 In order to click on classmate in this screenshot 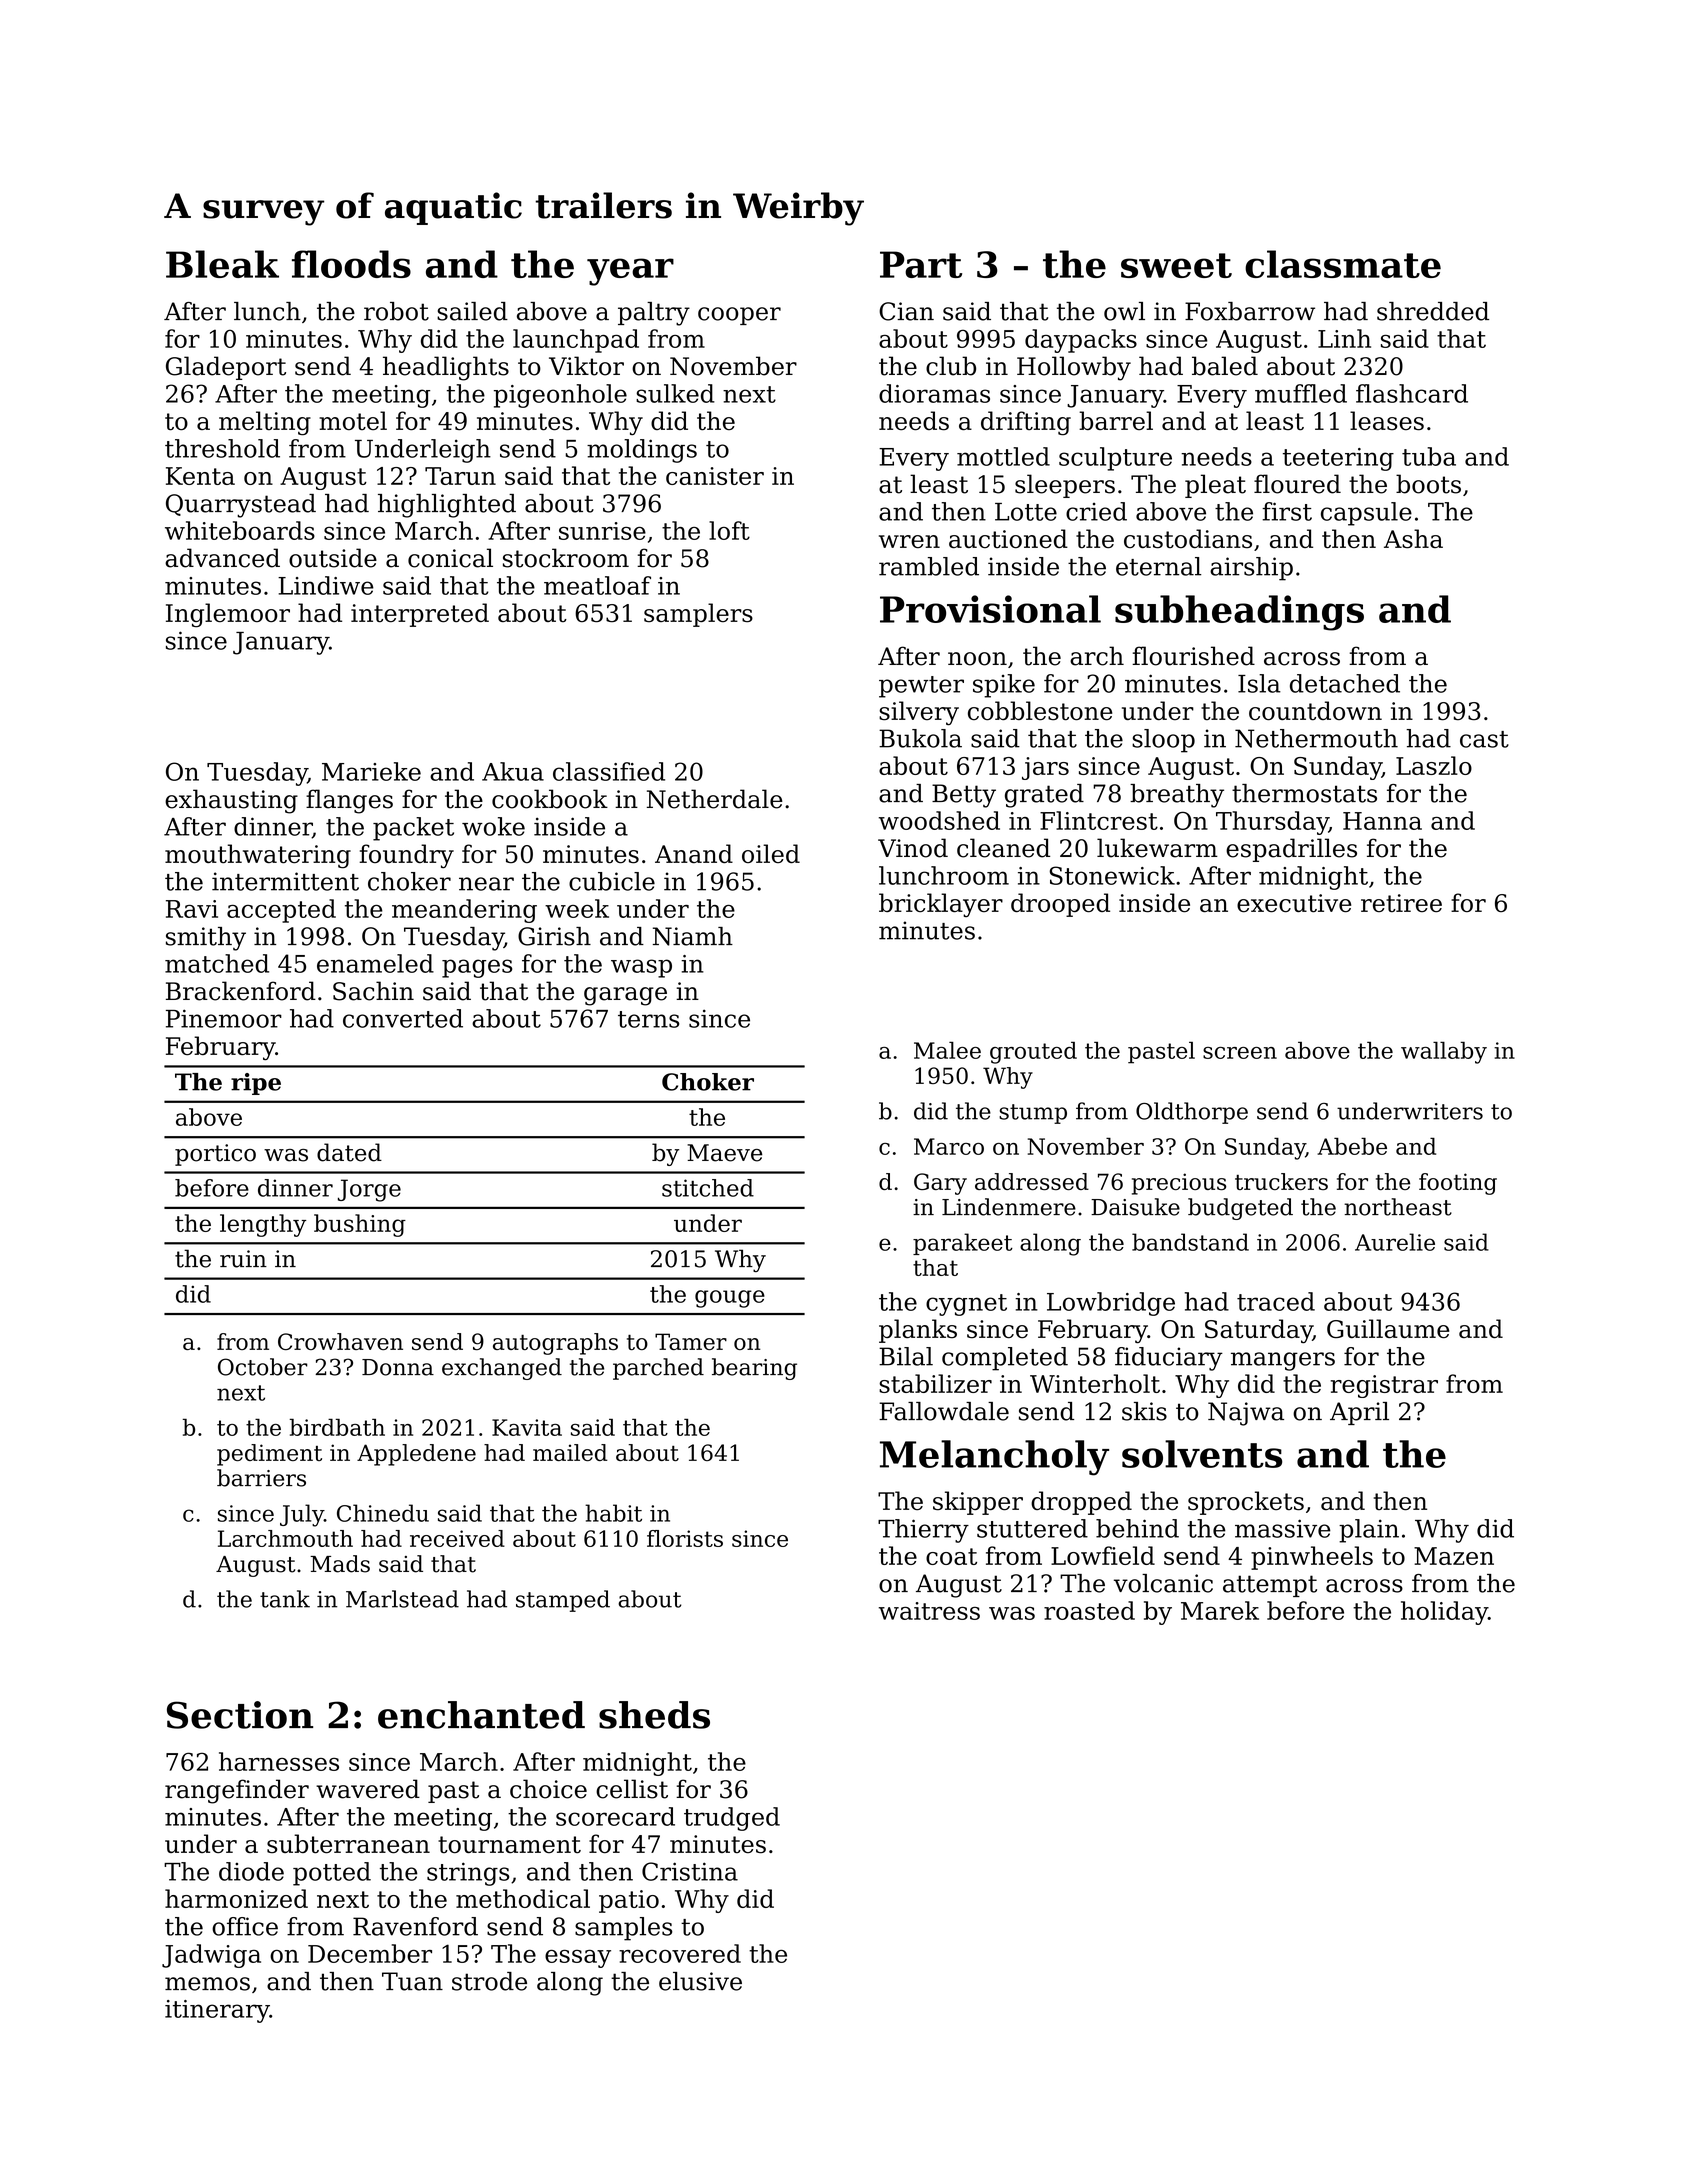, I will do `click(1343, 264)`.
